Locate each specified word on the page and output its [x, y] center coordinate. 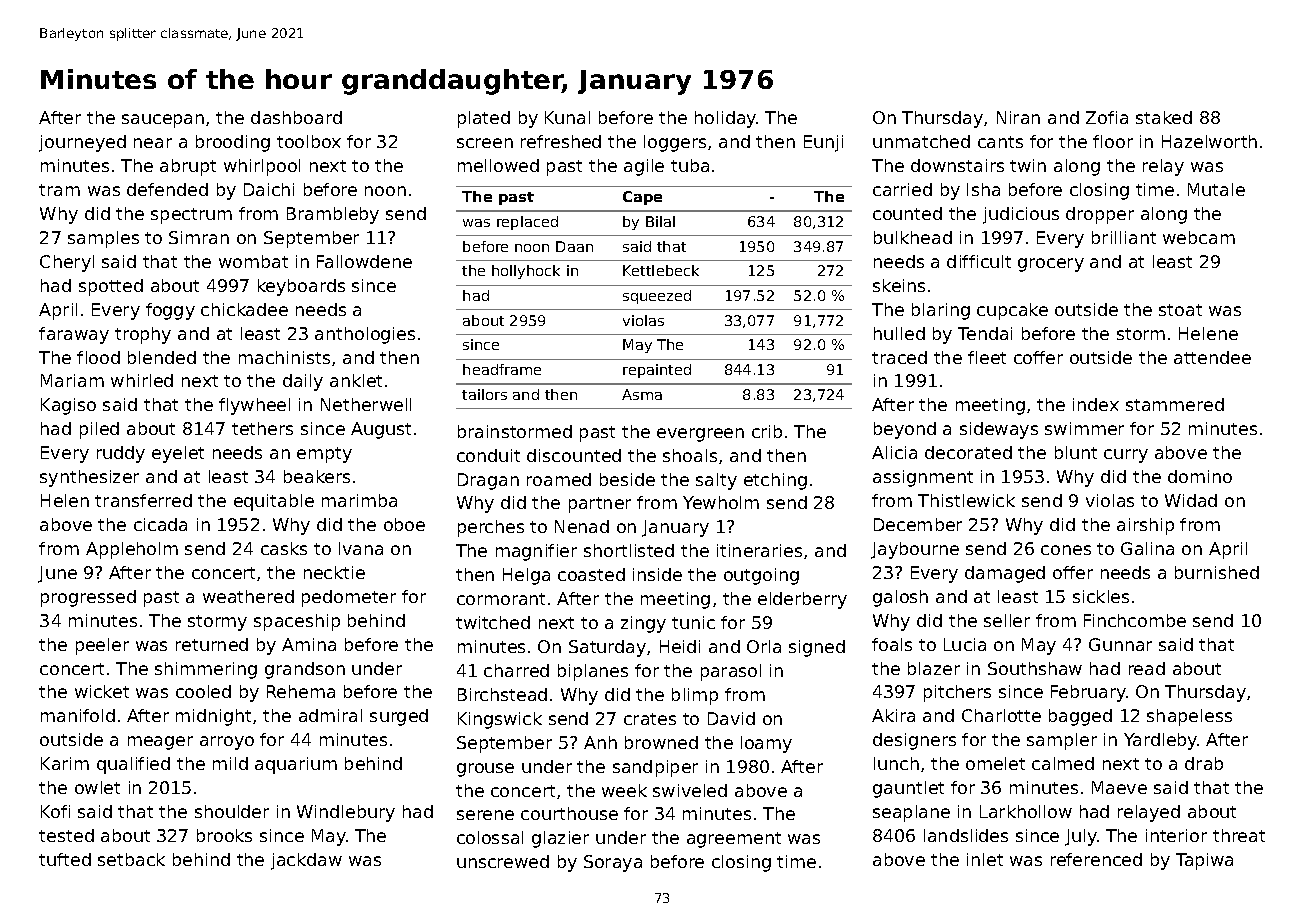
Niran [1018, 117]
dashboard [296, 117]
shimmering [206, 670]
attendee [1212, 357]
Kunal [567, 117]
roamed [559, 479]
